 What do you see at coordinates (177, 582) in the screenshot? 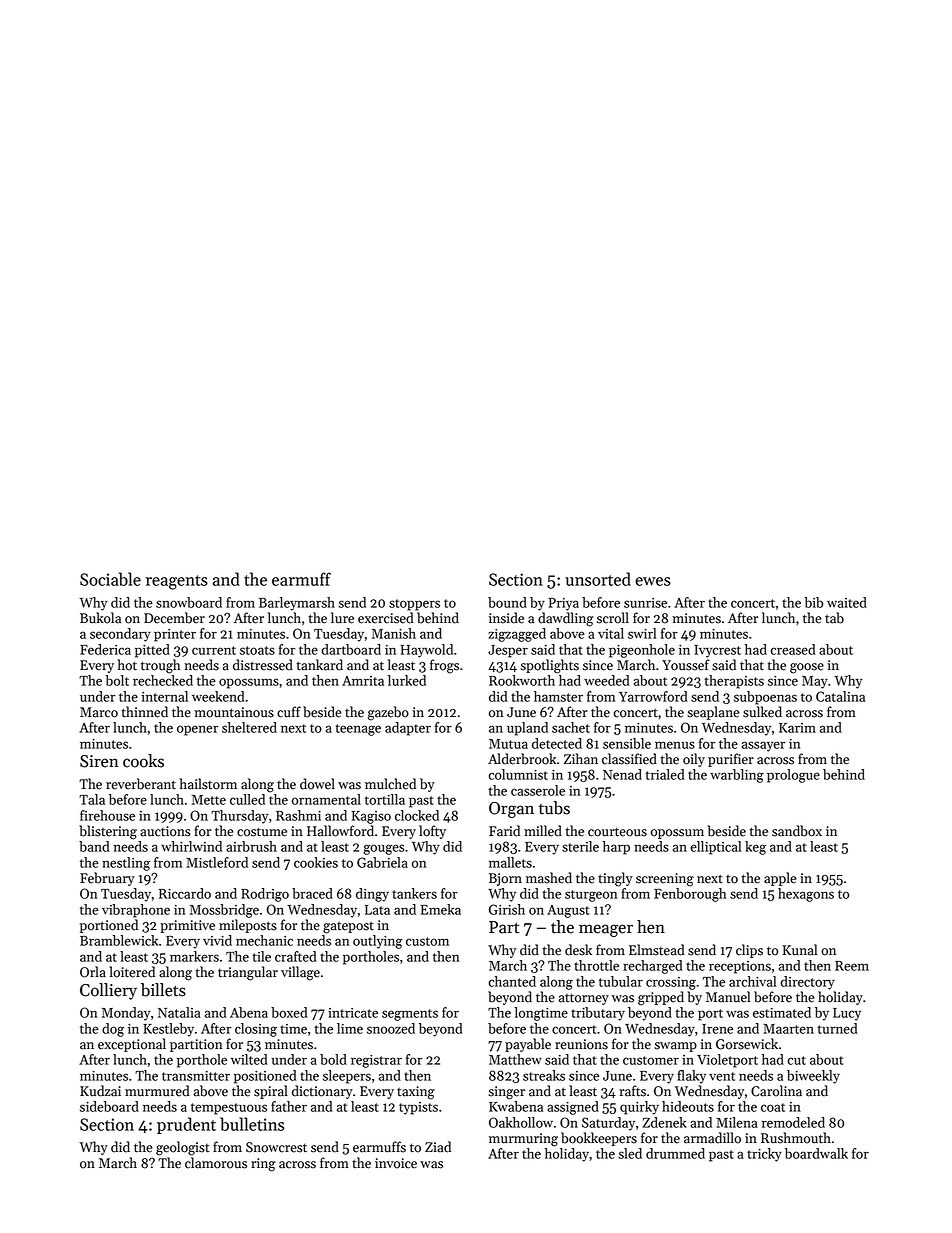
I see `reagents` at bounding box center [177, 582].
